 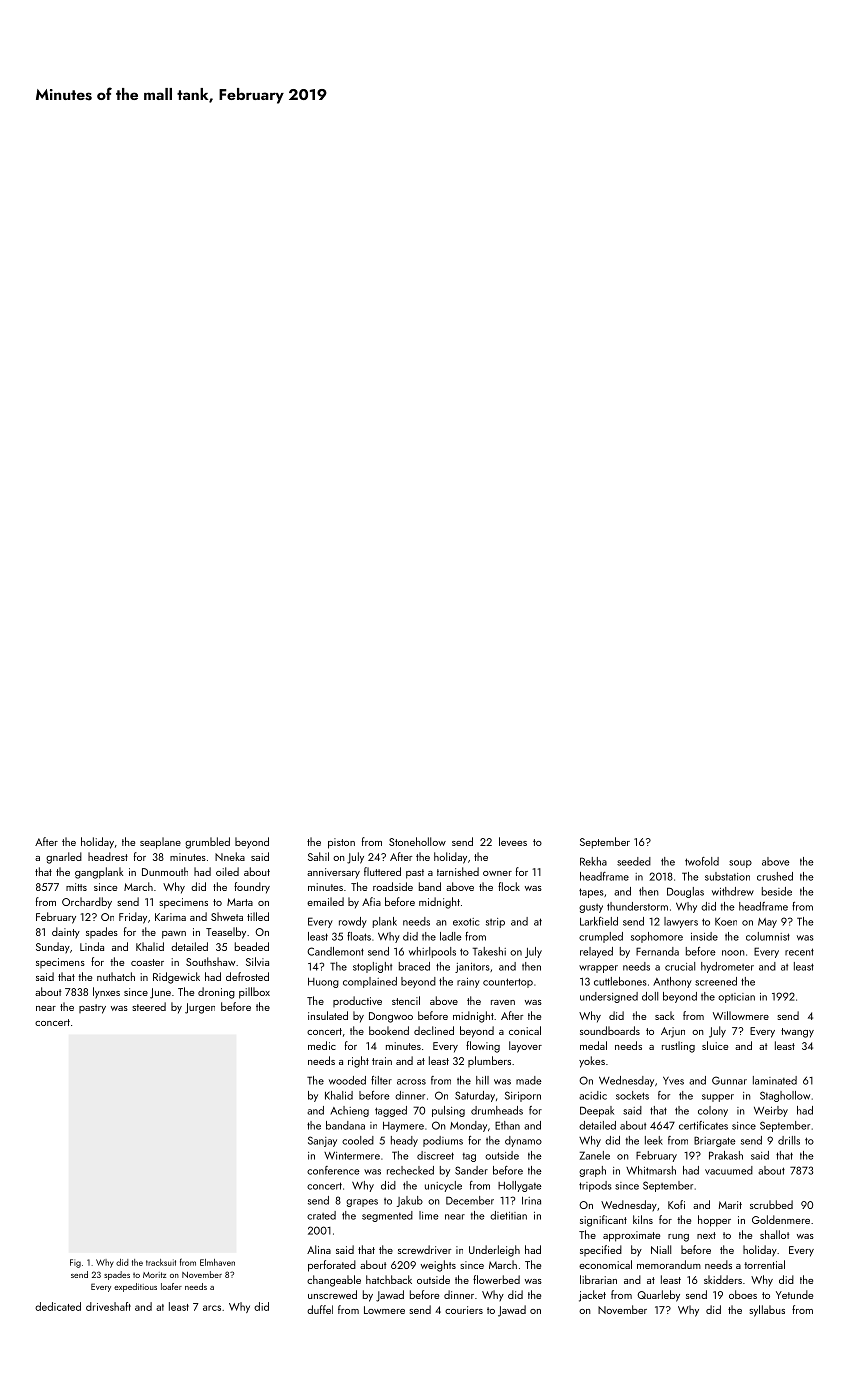 What do you see at coordinates (727, 967) in the page?
I see `hydrometer` at bounding box center [727, 967].
